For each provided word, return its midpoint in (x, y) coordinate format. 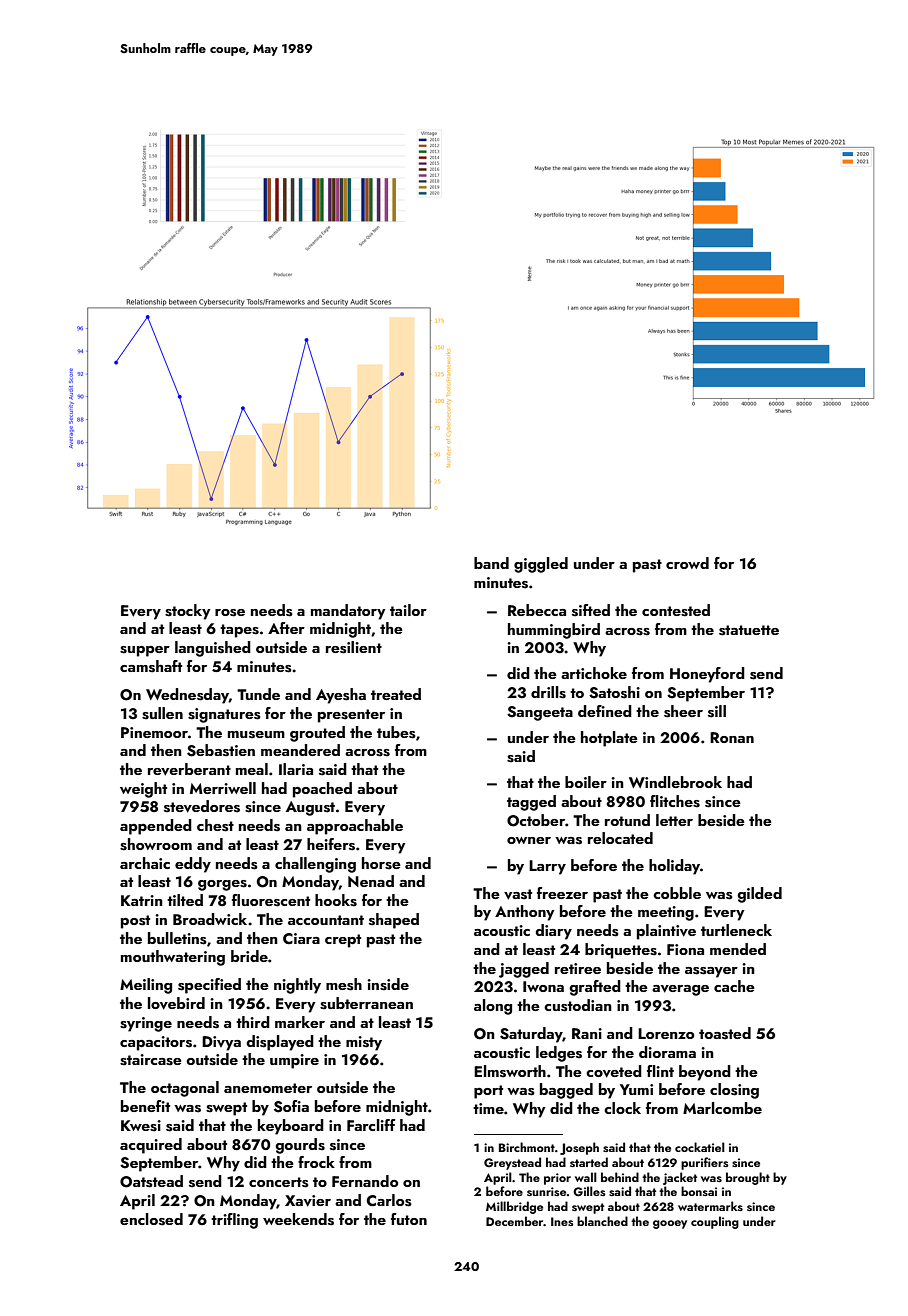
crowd (687, 563)
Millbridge (514, 1207)
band (491, 563)
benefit (145, 1106)
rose (230, 613)
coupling (715, 1222)
